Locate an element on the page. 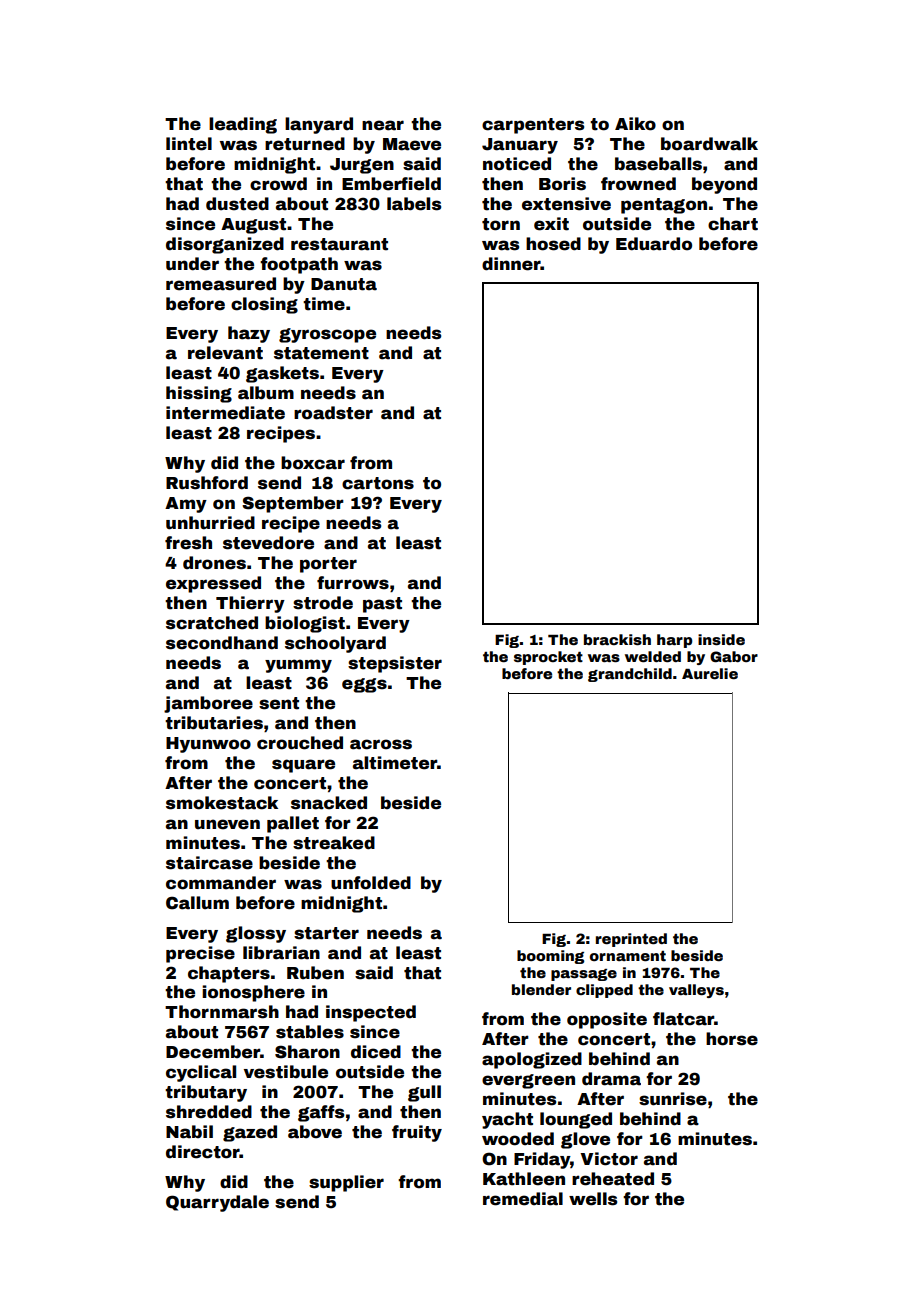 Image resolution: width=924 pixels, height=1311 pixels. Aiko is located at coordinates (635, 124).
